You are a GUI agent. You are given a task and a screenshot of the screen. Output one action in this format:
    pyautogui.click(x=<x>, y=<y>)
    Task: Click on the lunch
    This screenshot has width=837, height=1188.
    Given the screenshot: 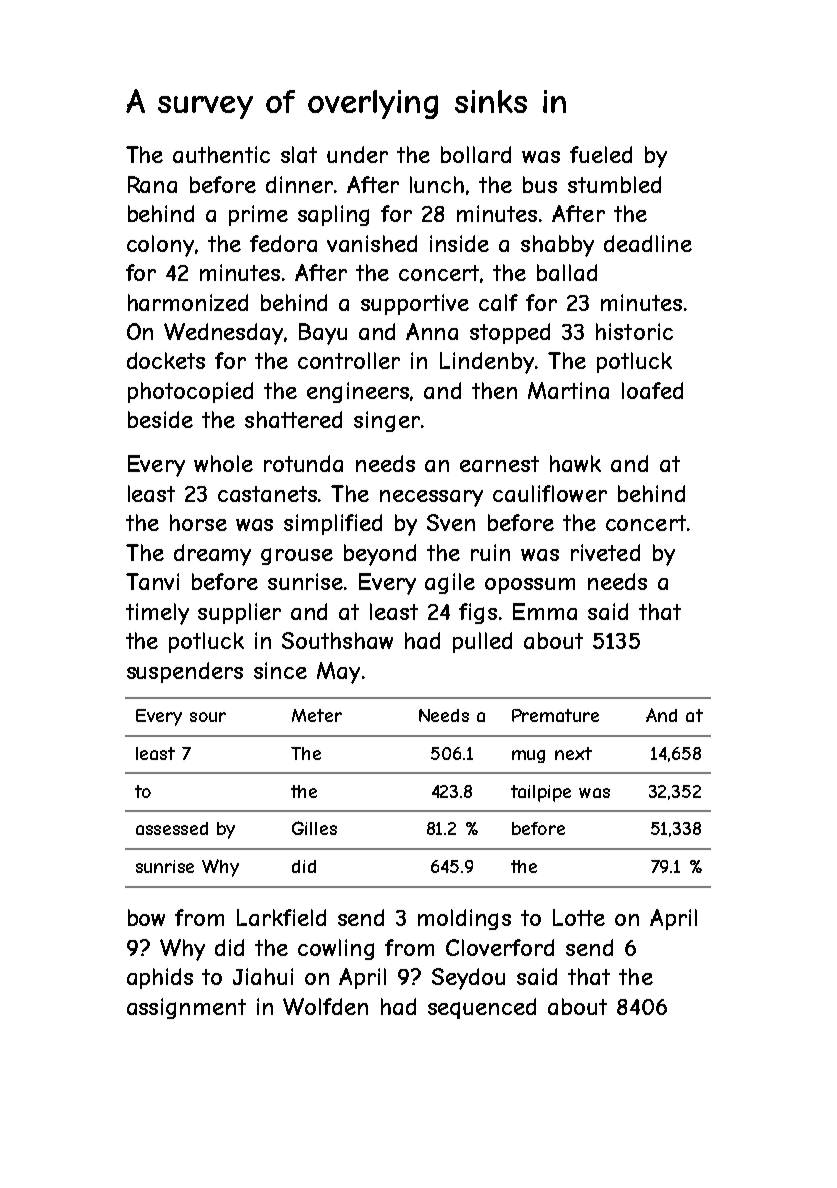 What is the action you would take?
    pyautogui.click(x=437, y=184)
